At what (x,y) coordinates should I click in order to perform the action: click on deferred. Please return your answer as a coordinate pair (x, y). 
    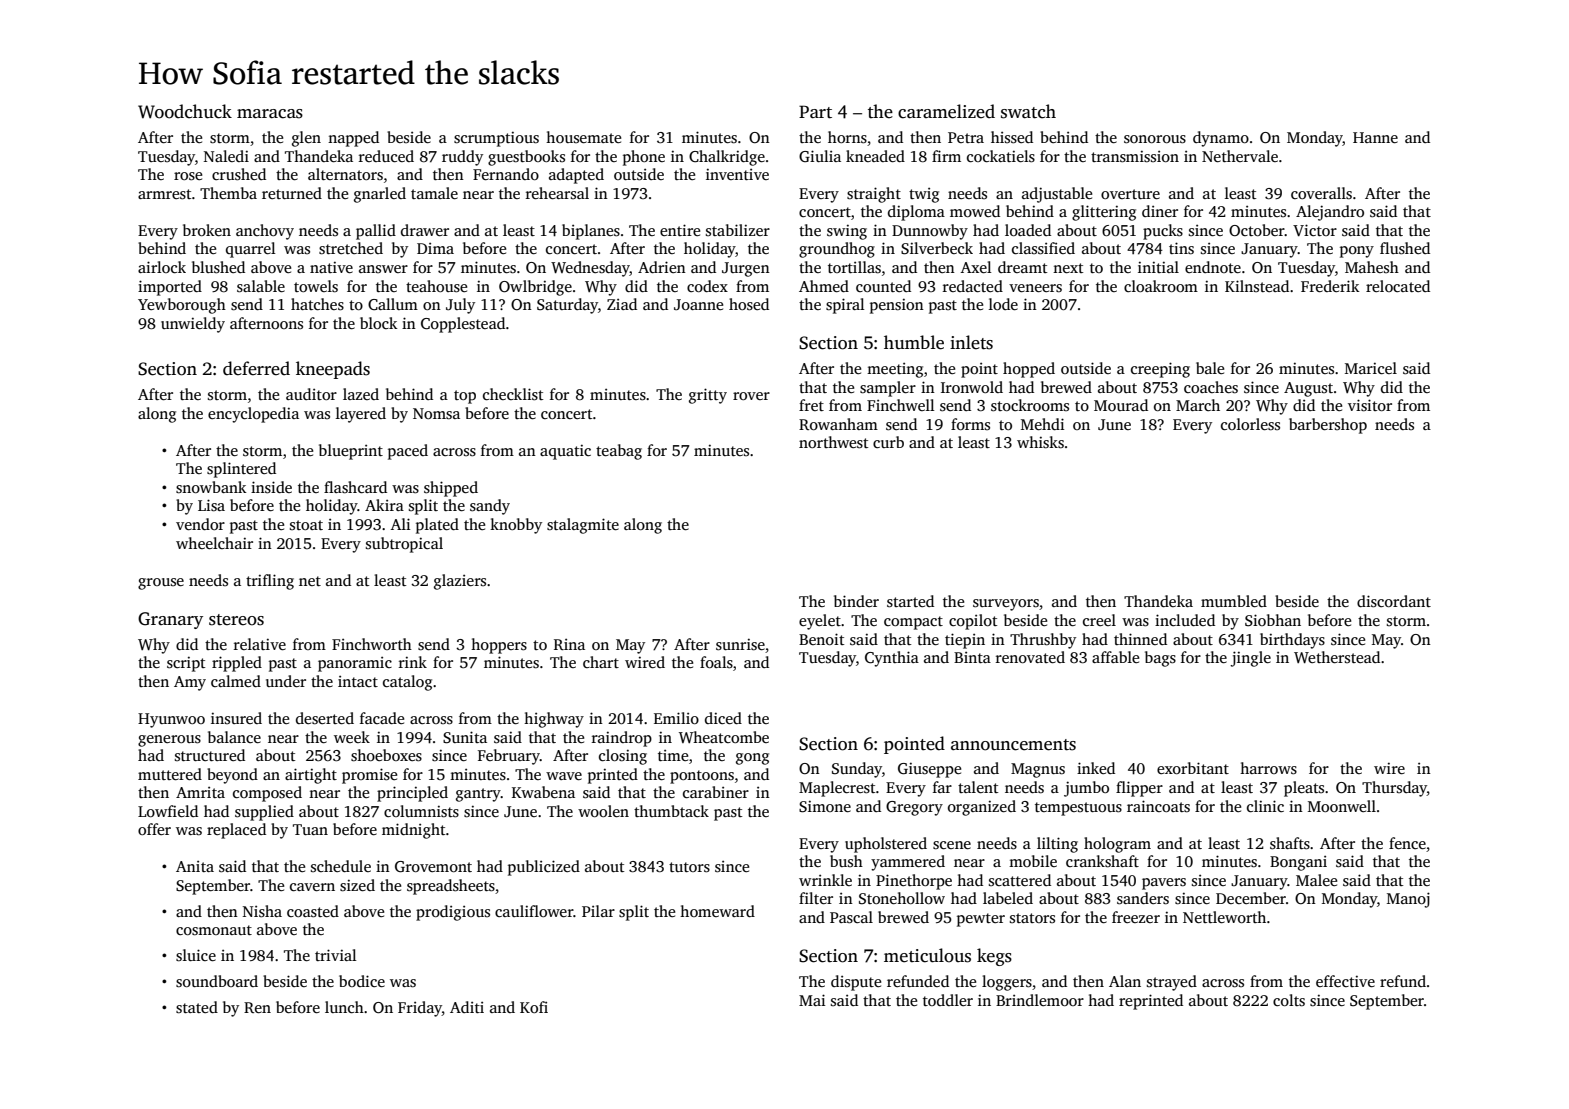
    Looking at the image, I should click on (256, 368).
